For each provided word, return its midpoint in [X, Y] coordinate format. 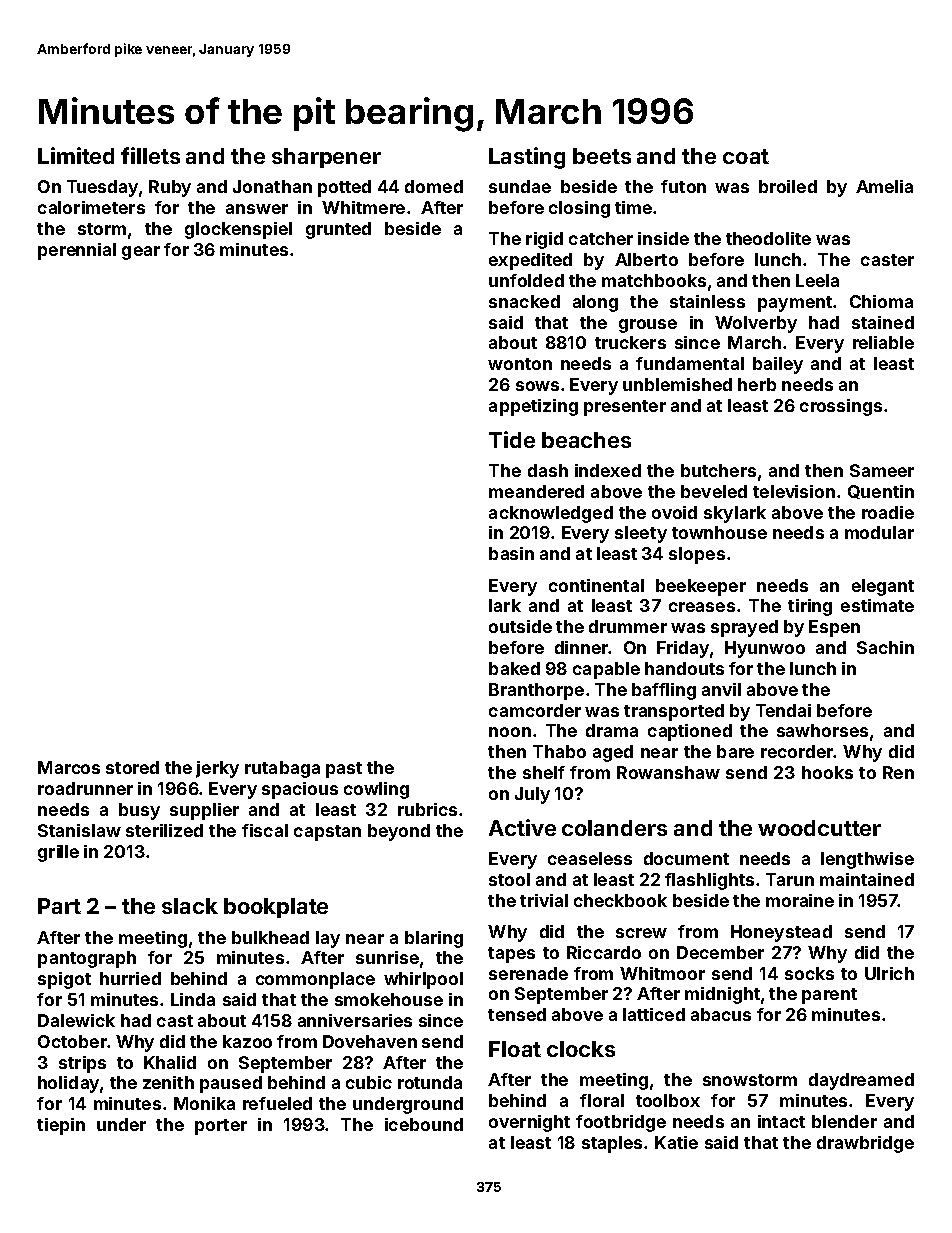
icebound [424, 1124]
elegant [883, 587]
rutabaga [282, 769]
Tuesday [102, 188]
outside [520, 626]
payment [795, 304]
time [633, 207]
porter [221, 1127]
